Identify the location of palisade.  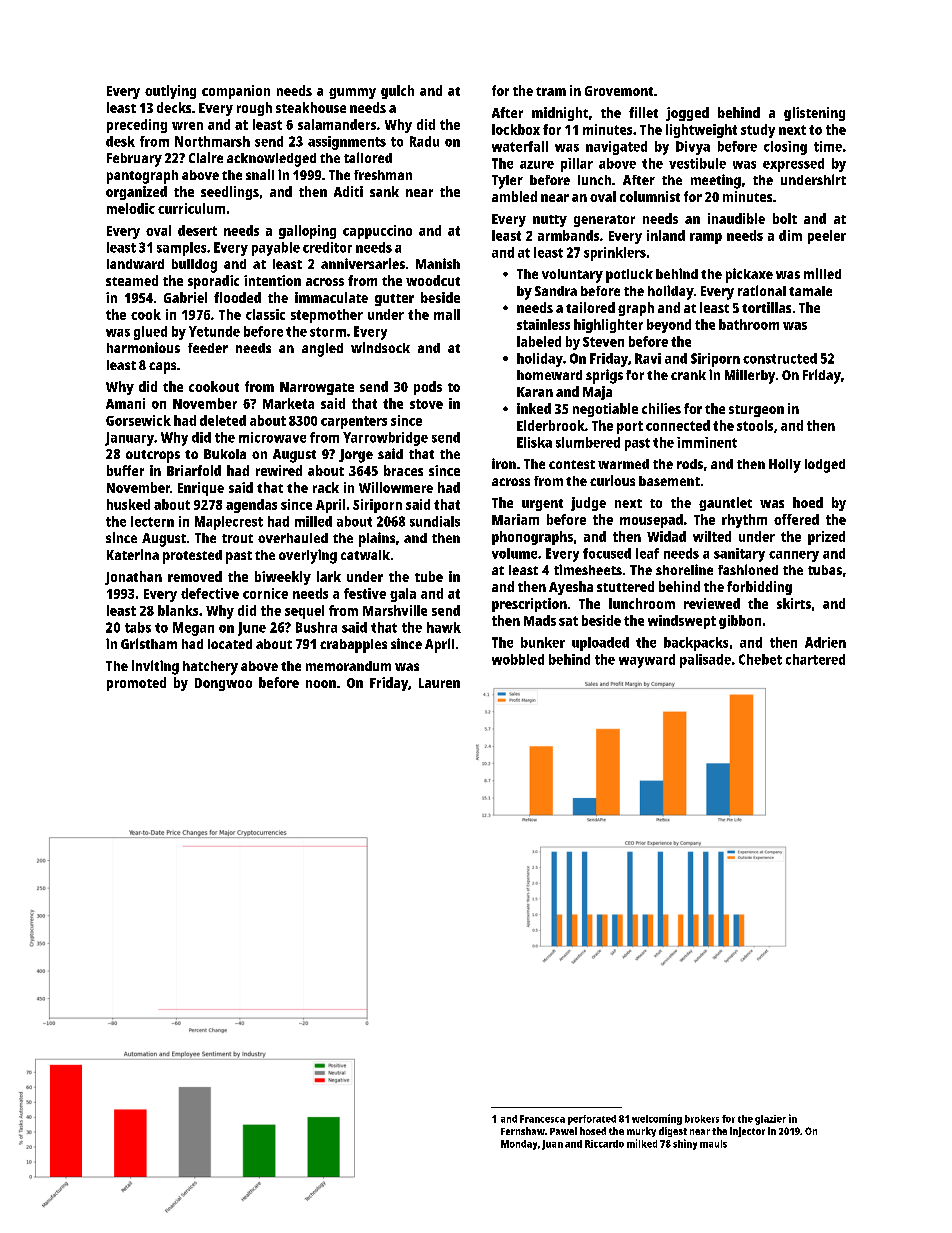
(705, 661).
